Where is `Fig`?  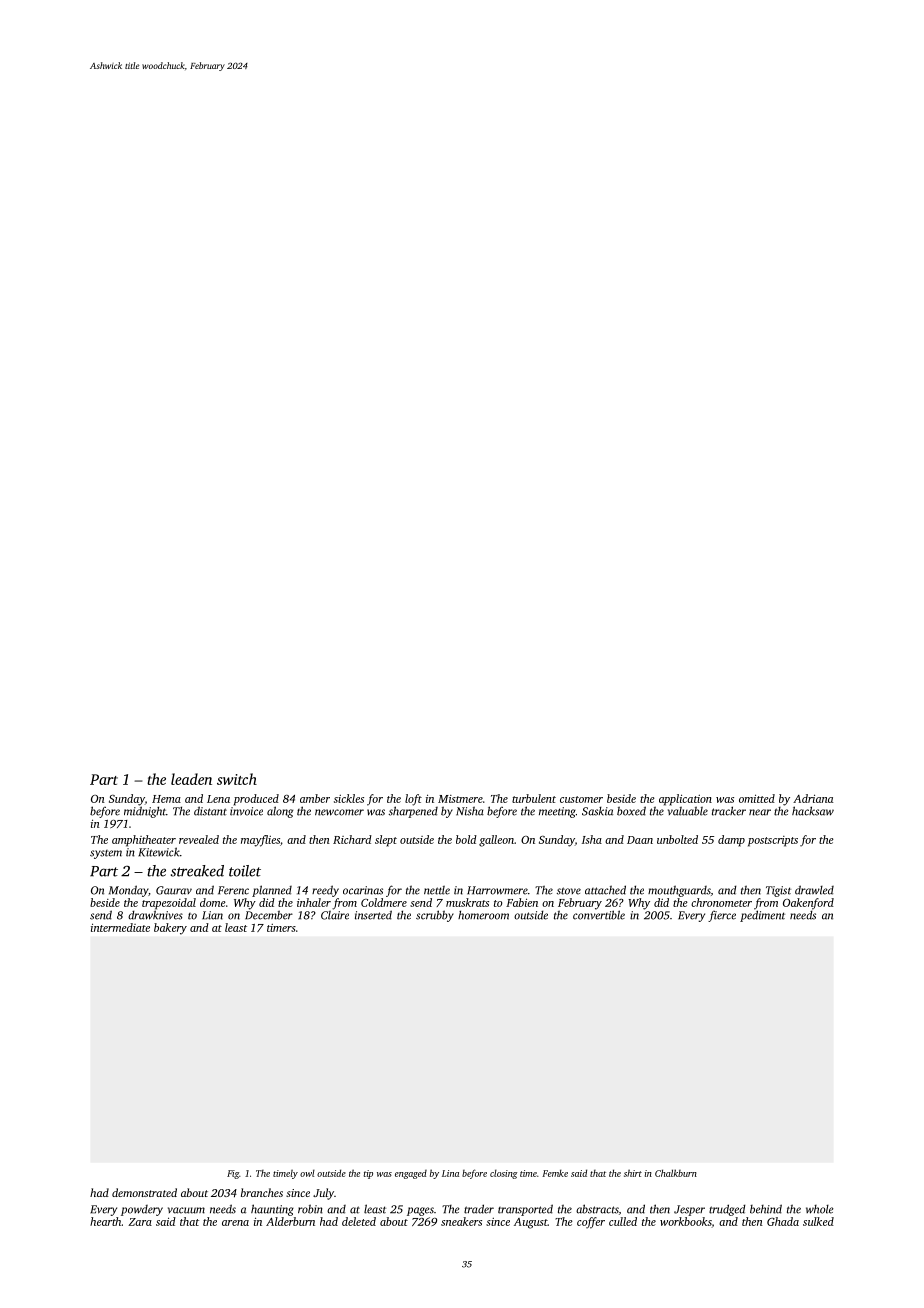 Fig is located at coordinates (233, 1174).
